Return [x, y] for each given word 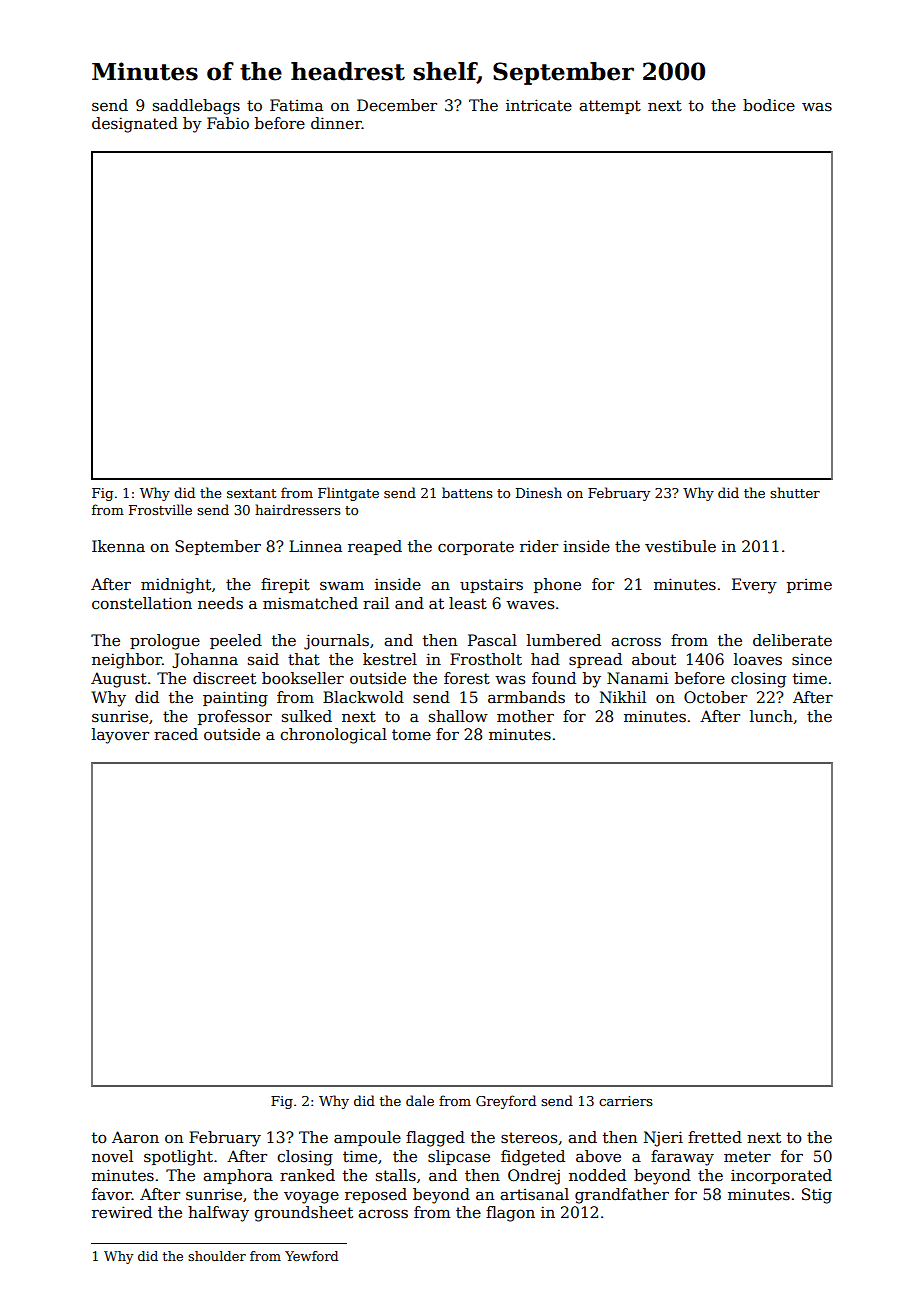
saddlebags [196, 107]
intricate [539, 105]
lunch [771, 716]
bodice [769, 105]
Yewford [311, 1256]
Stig [817, 1196]
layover [120, 736]
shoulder [217, 1256]
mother [525, 716]
